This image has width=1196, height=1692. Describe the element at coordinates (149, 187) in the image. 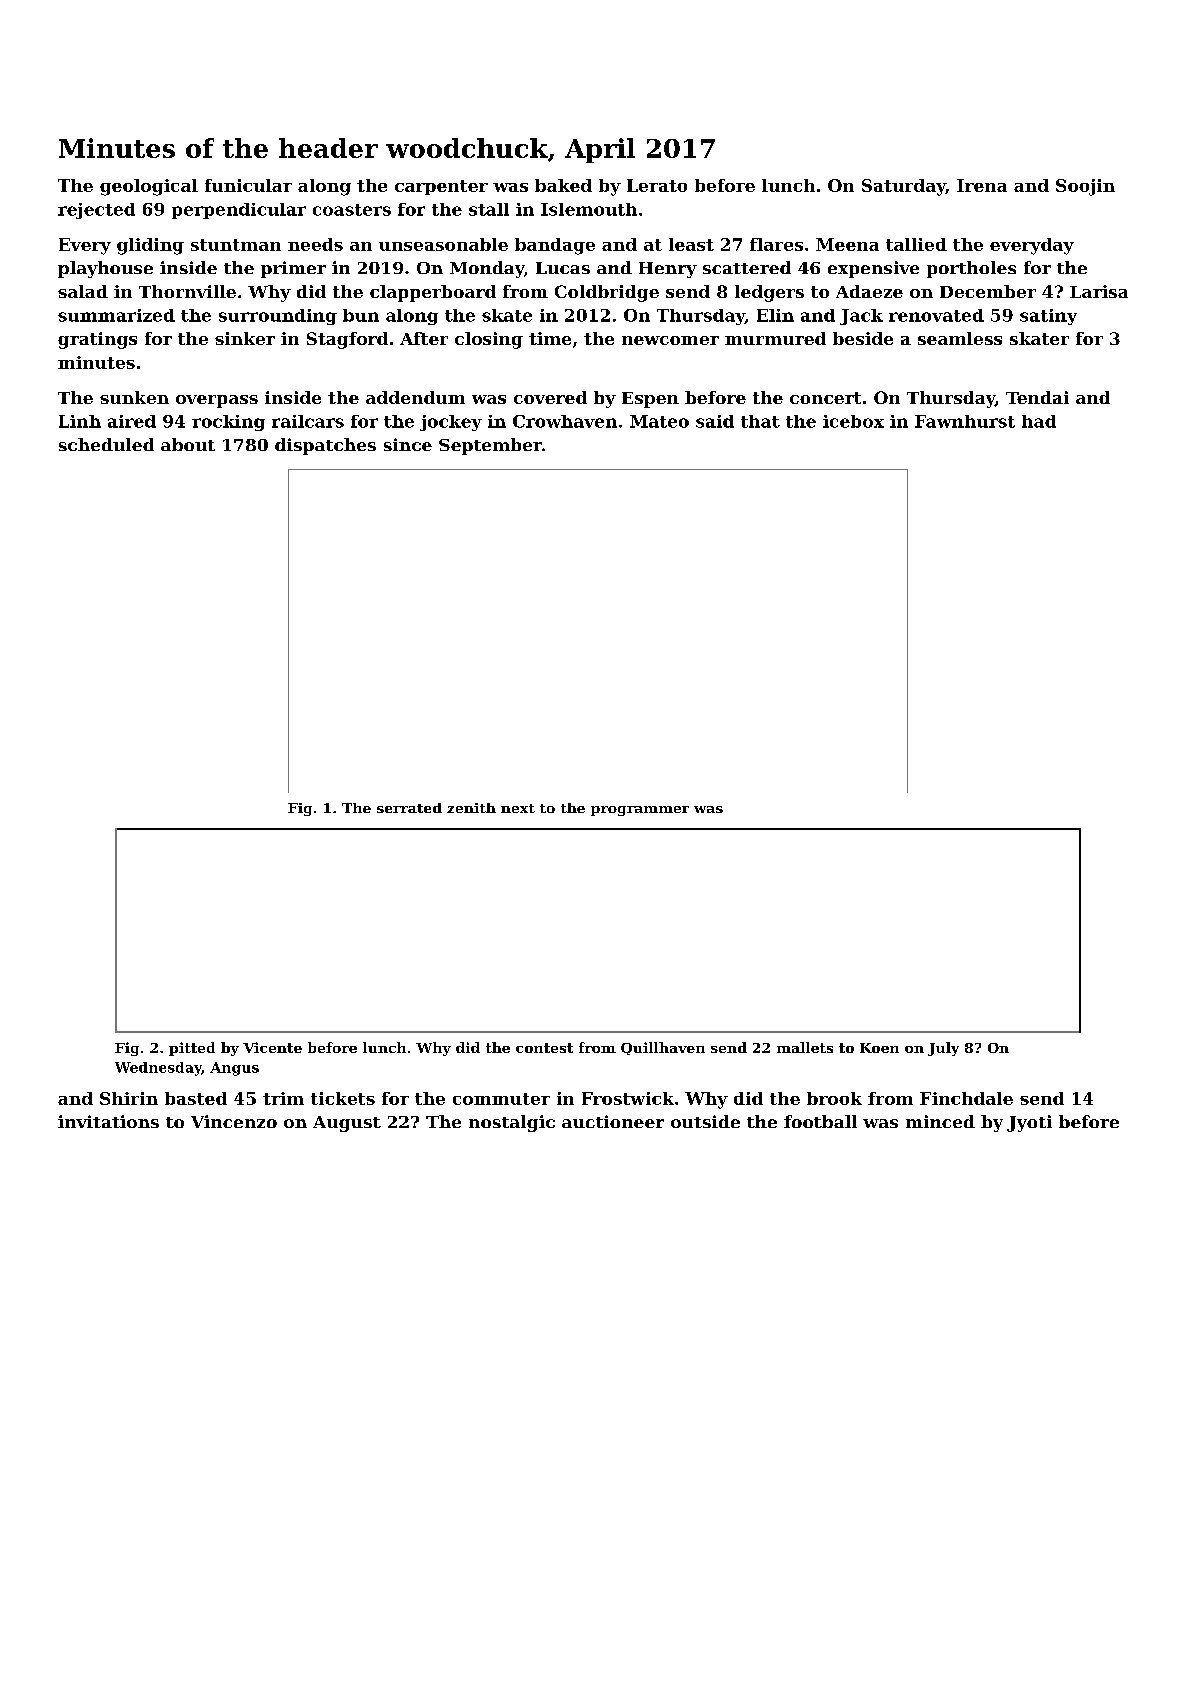

I see `geological` at that location.
